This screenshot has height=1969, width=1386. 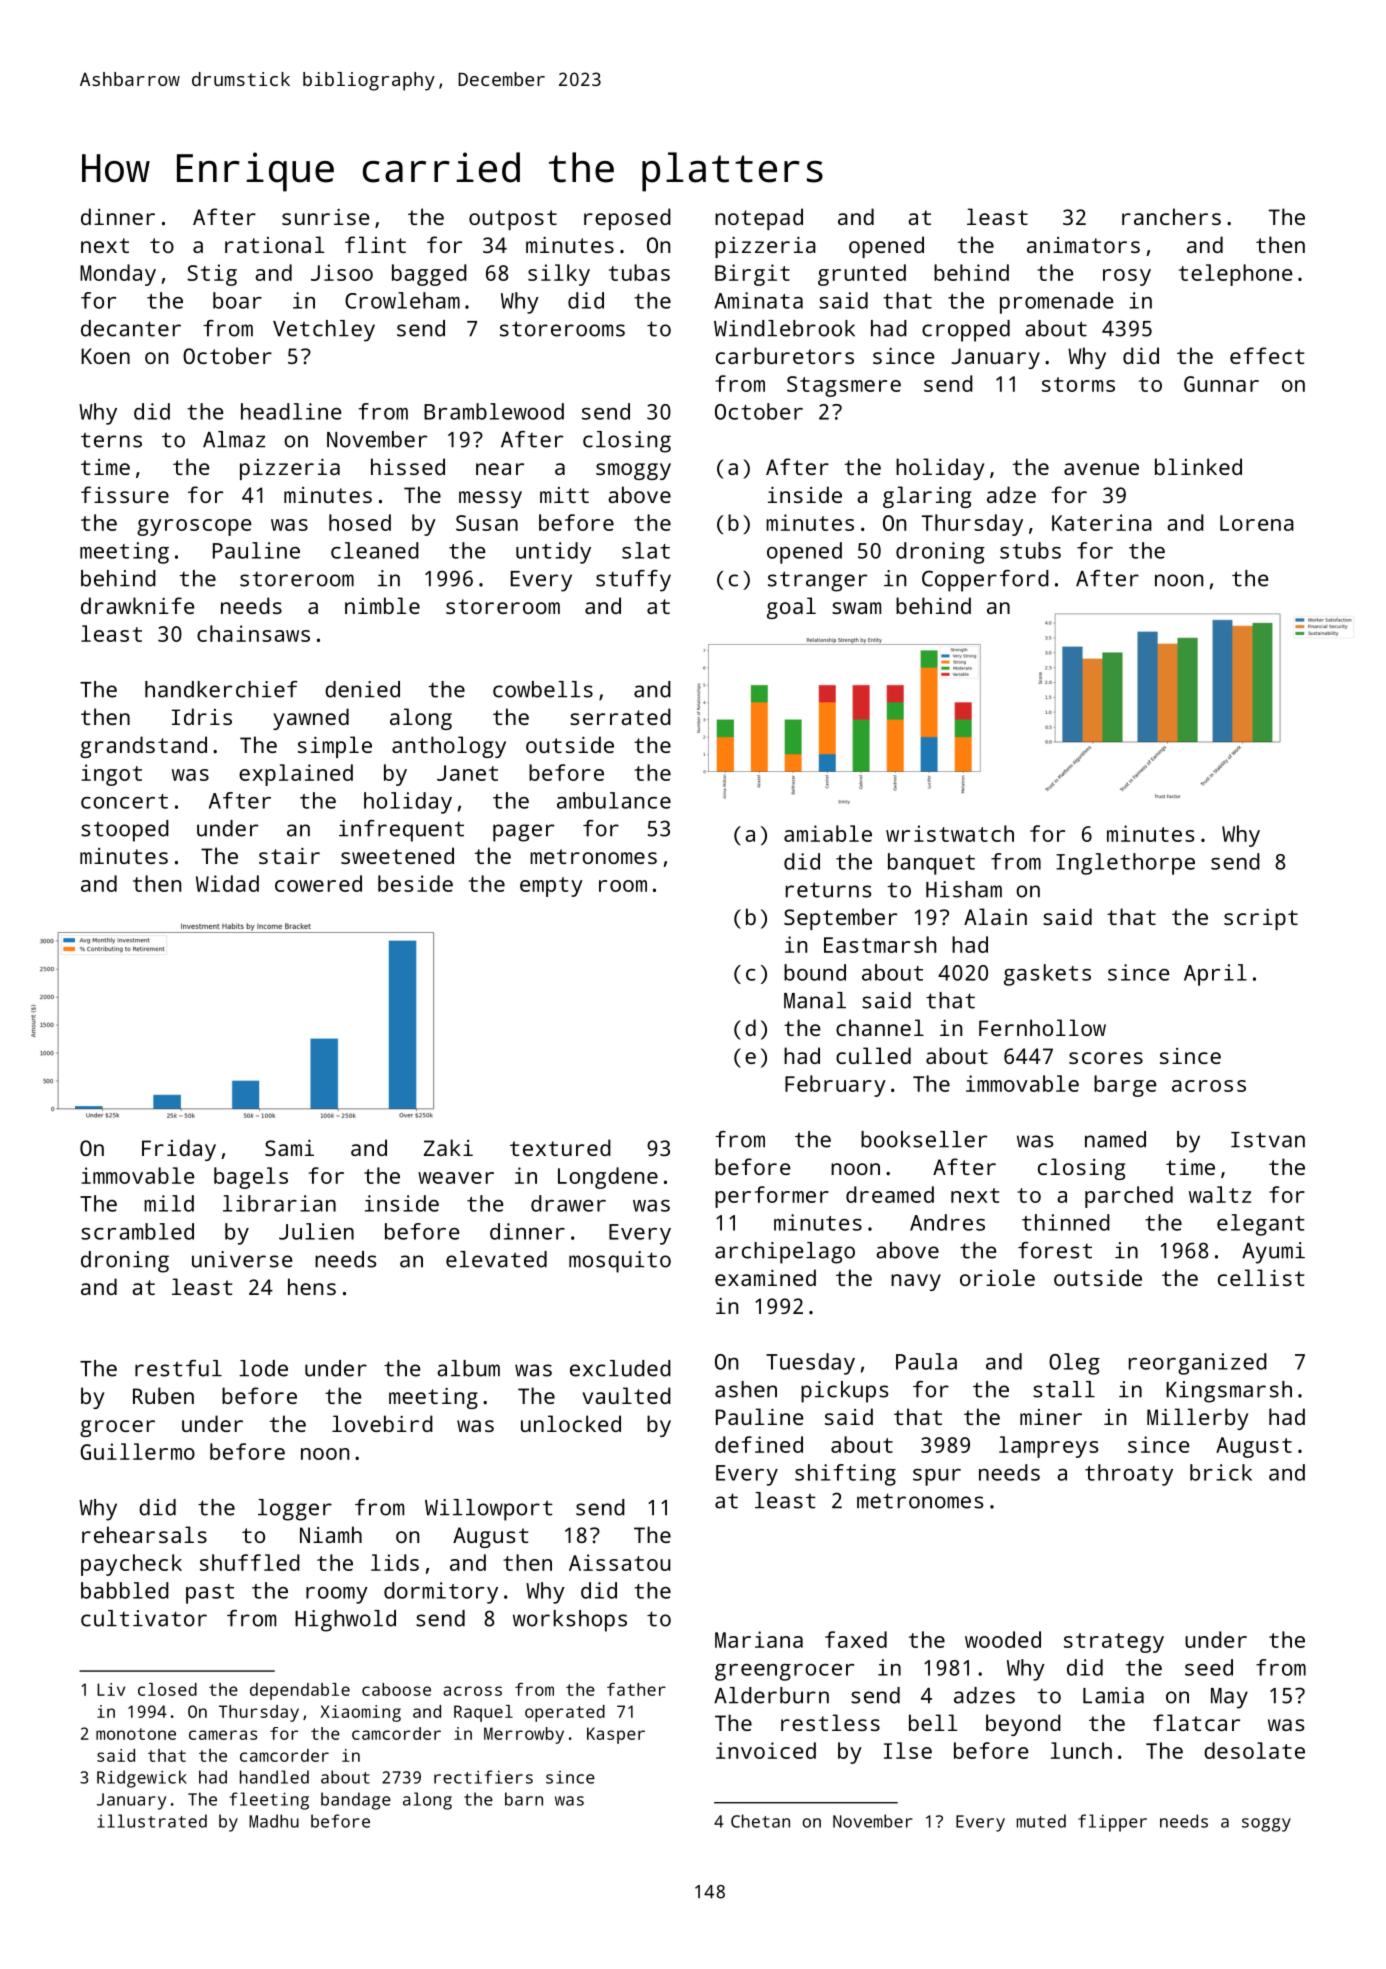 What do you see at coordinates (1221, 384) in the screenshot?
I see `Gunnar` at bounding box center [1221, 384].
